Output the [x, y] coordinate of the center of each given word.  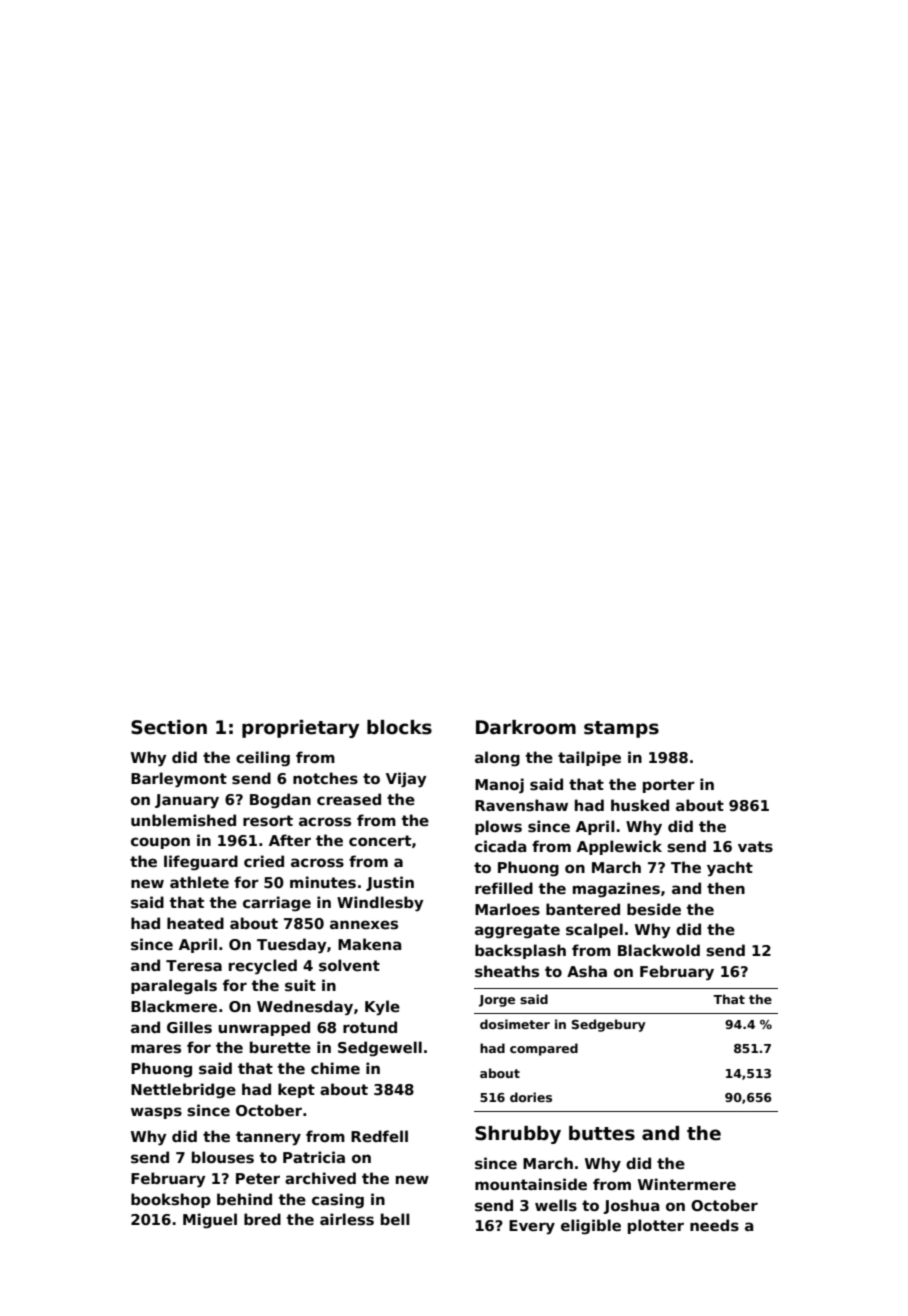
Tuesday [292, 946]
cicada [500, 846]
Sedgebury [609, 1025]
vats [755, 847]
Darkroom [526, 727]
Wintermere [687, 1184]
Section [169, 727]
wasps [156, 1113]
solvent [349, 965]
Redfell [379, 1136]
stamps [621, 729]
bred [262, 1219]
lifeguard [201, 862]
